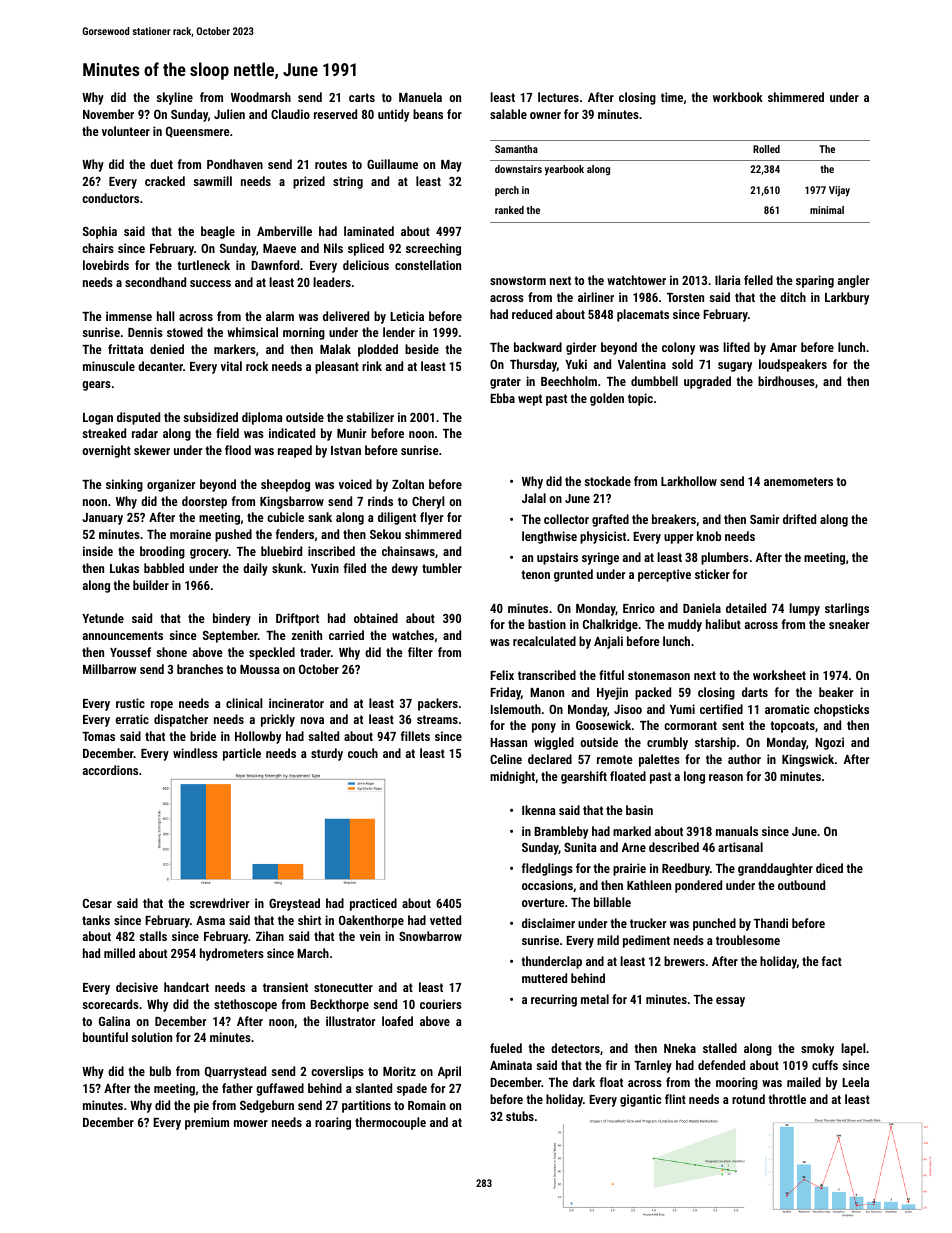 Image resolution: width=952 pixels, height=1233 pixels. I want to click on birdhouses, so click(786, 381).
